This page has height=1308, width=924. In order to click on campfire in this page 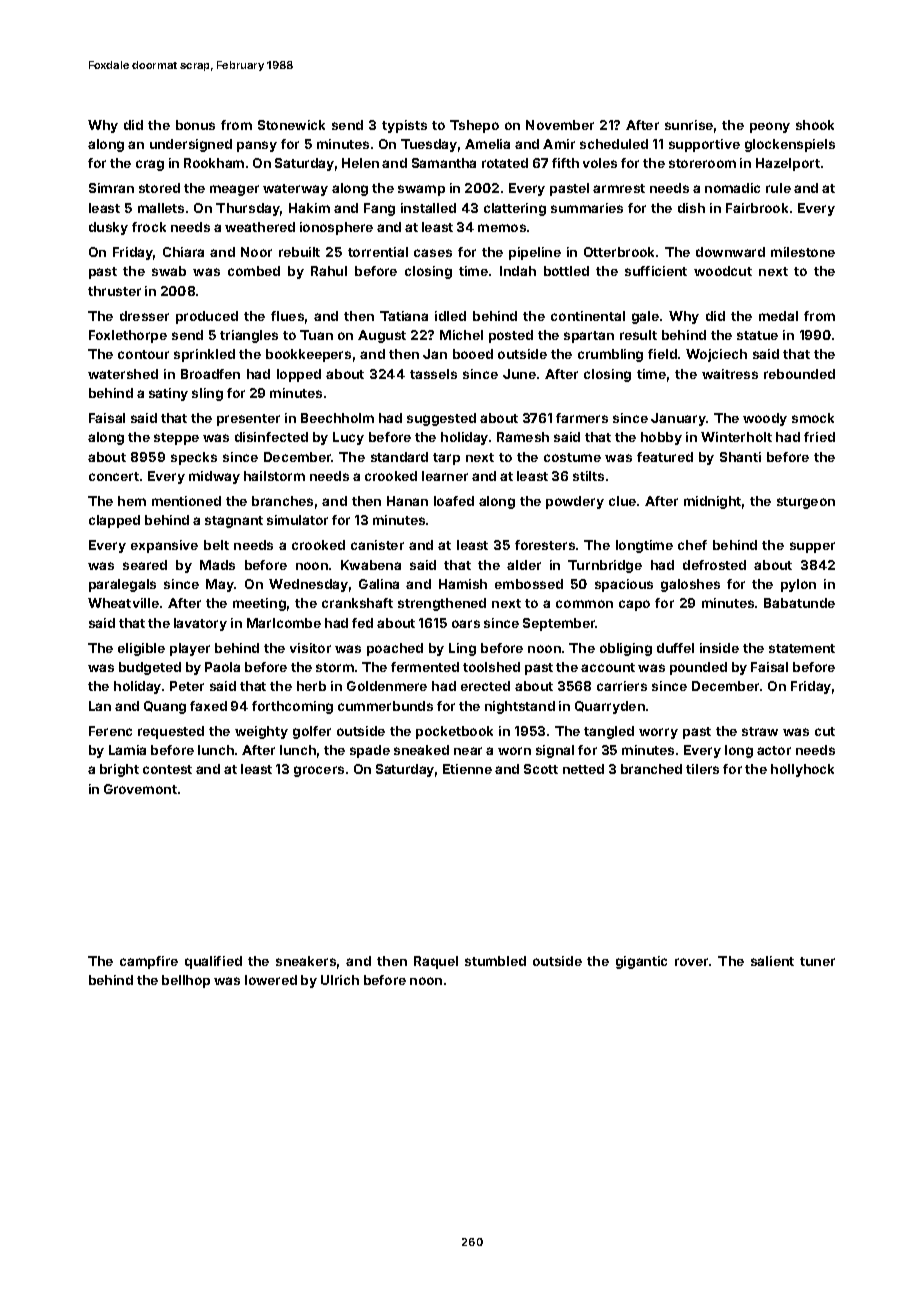, I will do `click(149, 962)`.
